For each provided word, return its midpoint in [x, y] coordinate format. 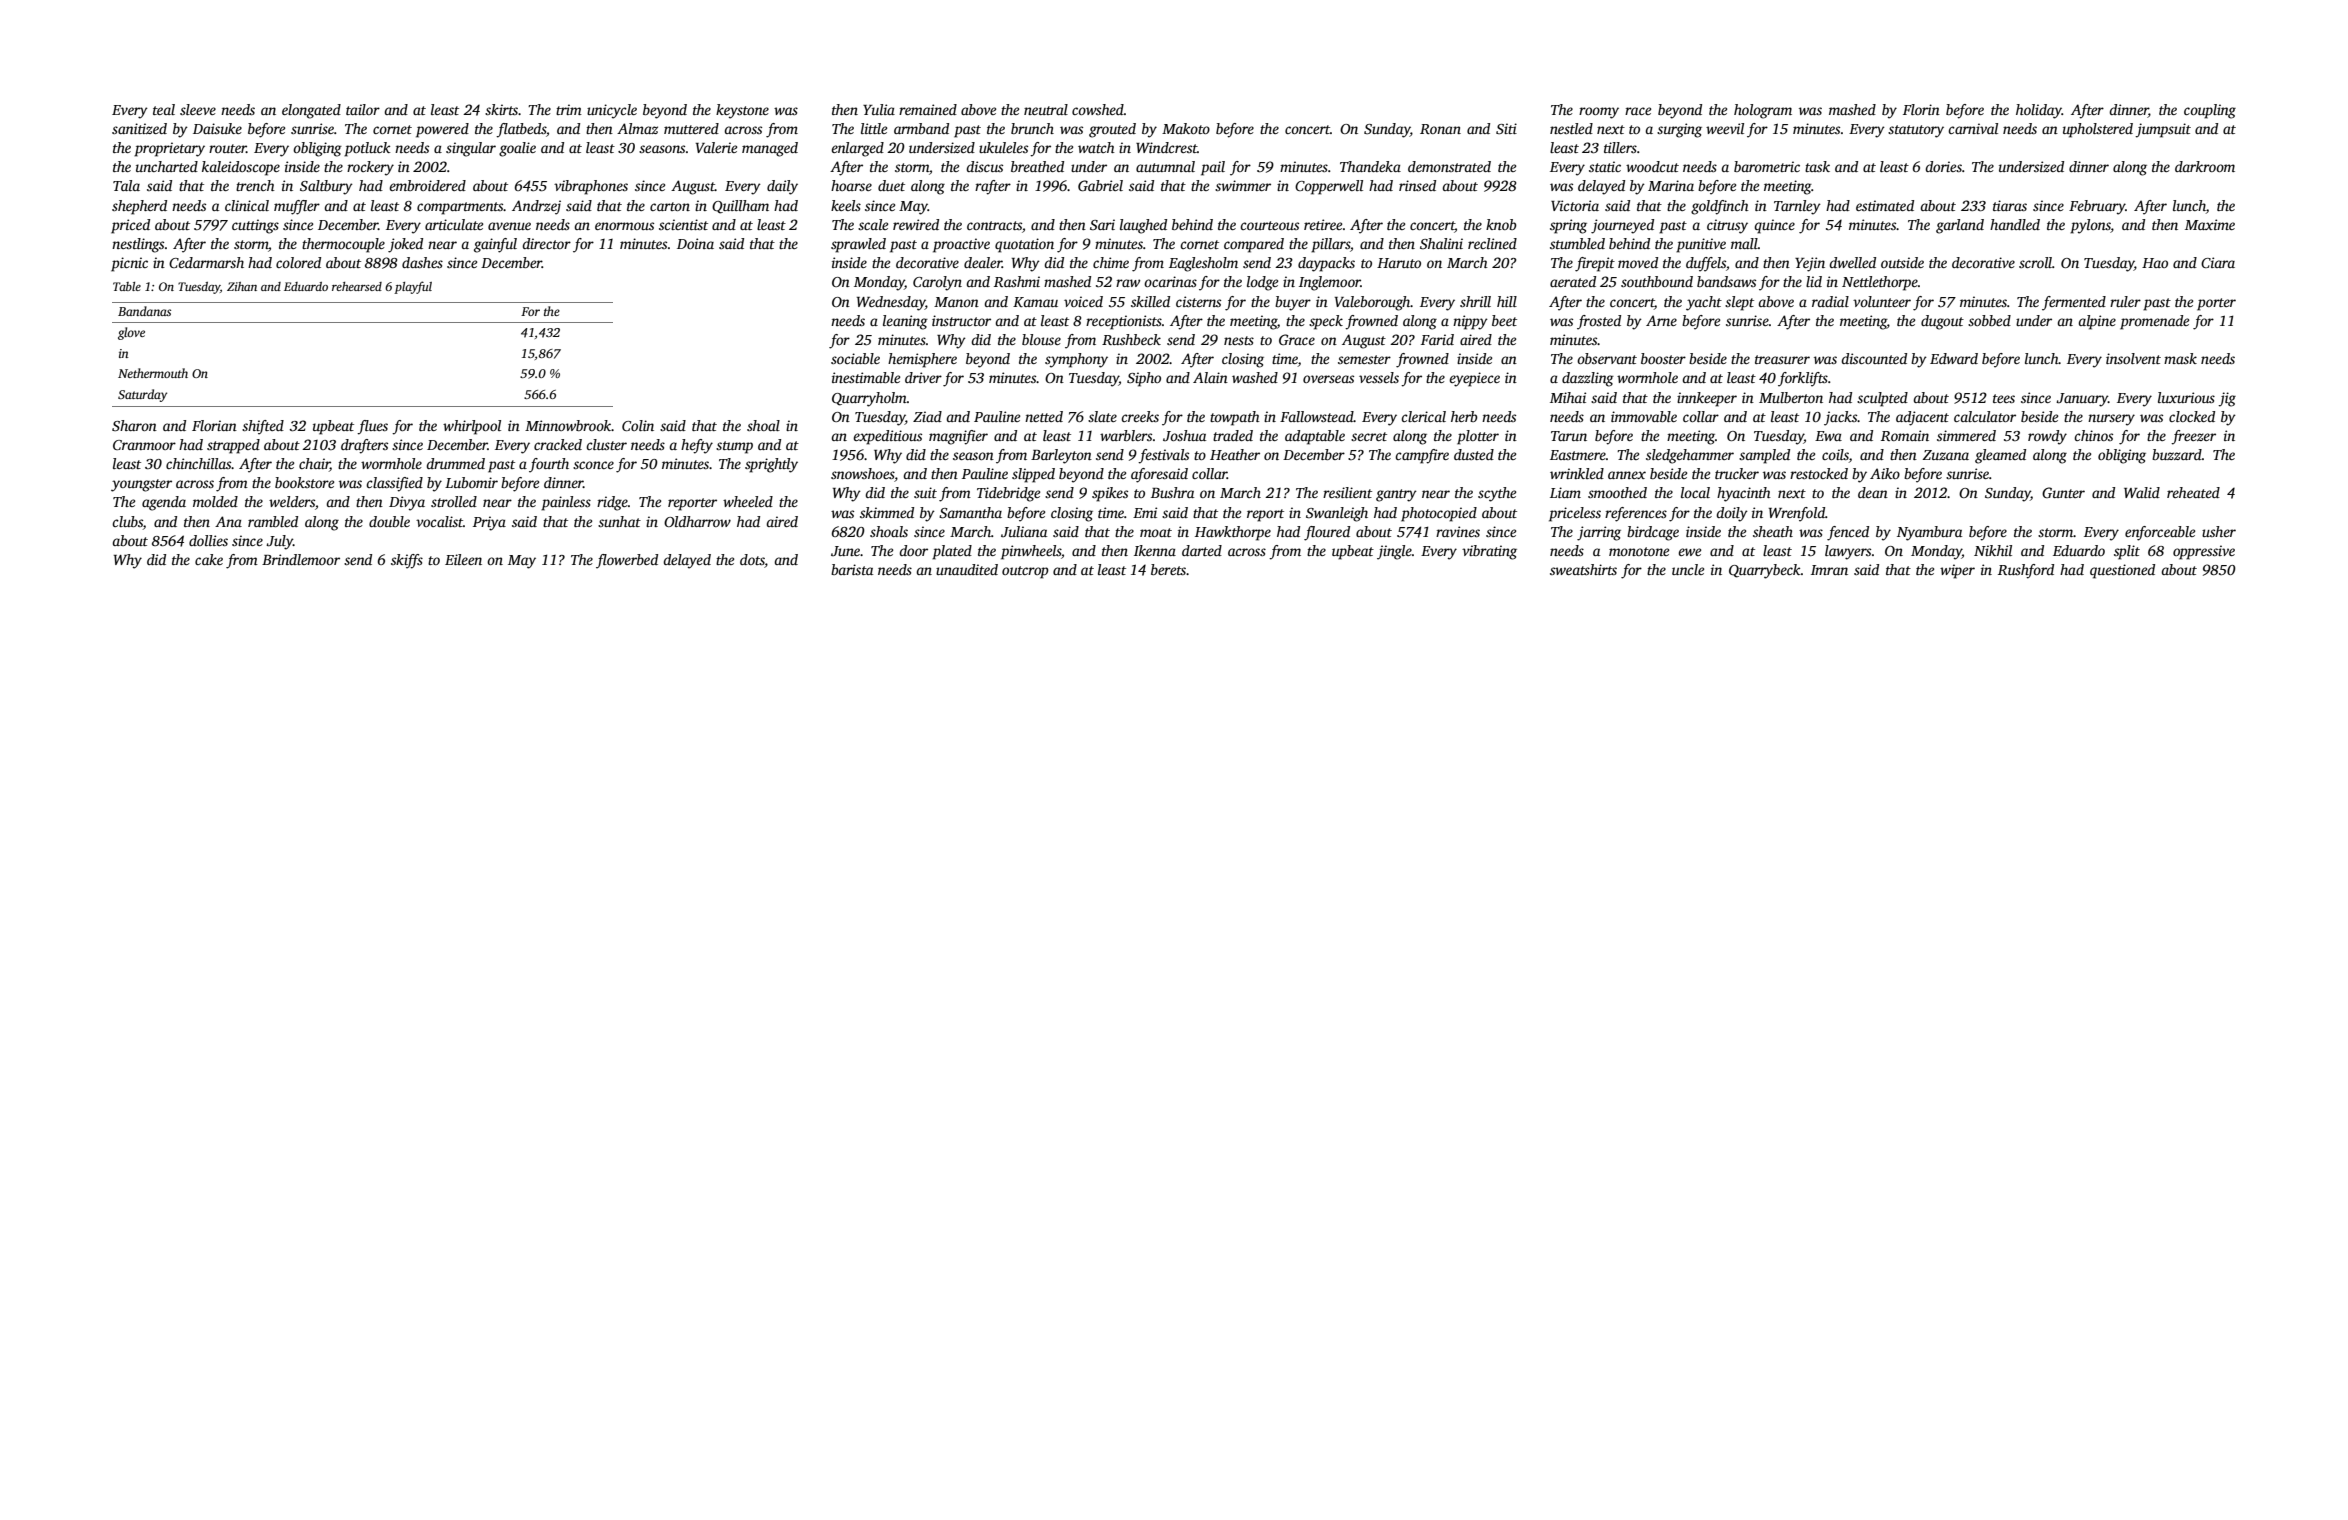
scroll [2035, 262]
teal [164, 109]
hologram [1763, 111]
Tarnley [1797, 207]
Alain [1210, 377]
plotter [1478, 437]
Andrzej [536, 207]
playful [413, 287]
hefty [697, 446]
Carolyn [937, 283]
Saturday [142, 395]
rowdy [2047, 437]
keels [846, 205]
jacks [1841, 418]
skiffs [407, 561]
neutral [1046, 109]
